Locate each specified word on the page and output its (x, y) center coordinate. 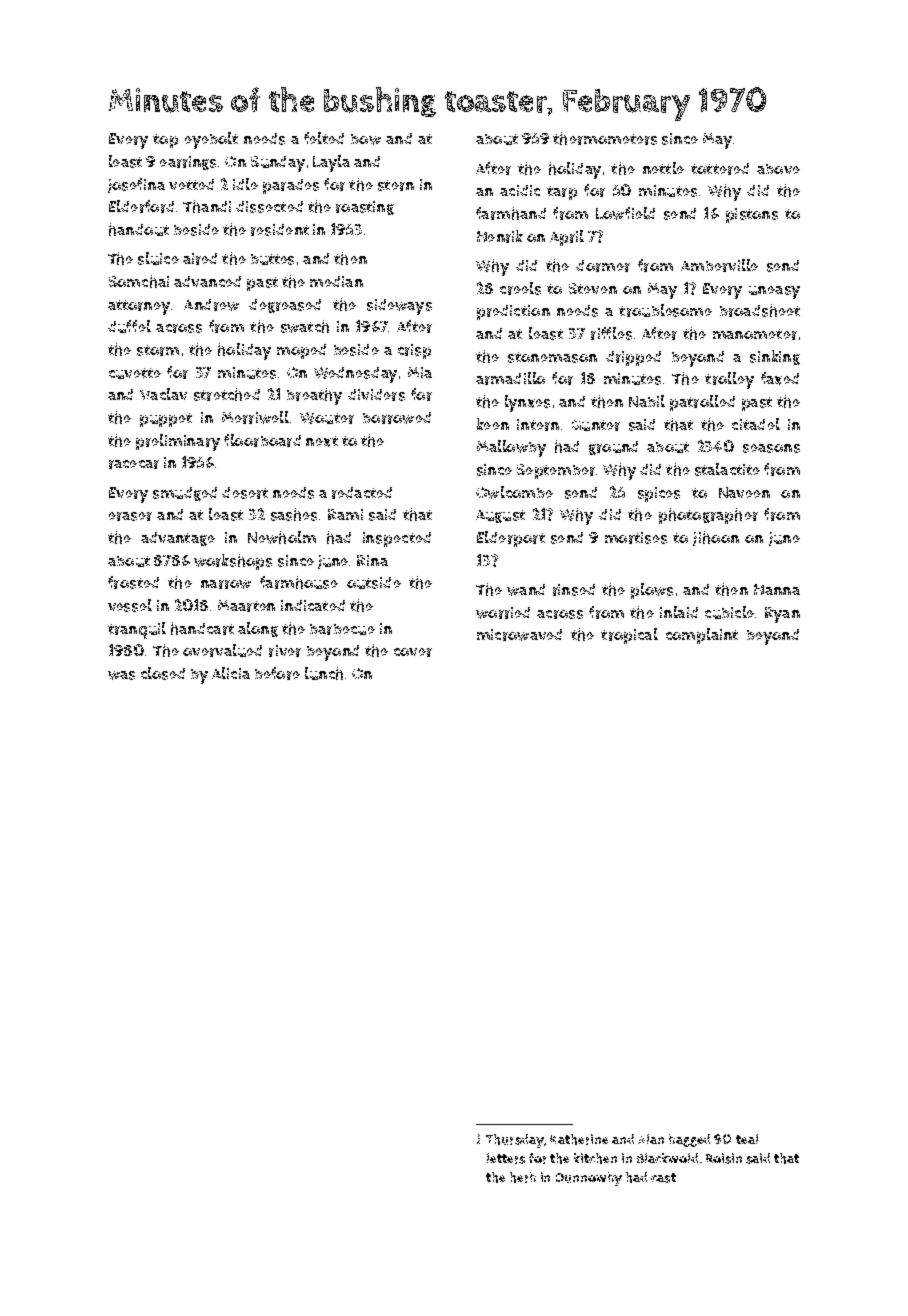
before (277, 673)
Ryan (782, 615)
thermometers (605, 138)
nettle (663, 168)
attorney (139, 307)
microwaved (519, 635)
